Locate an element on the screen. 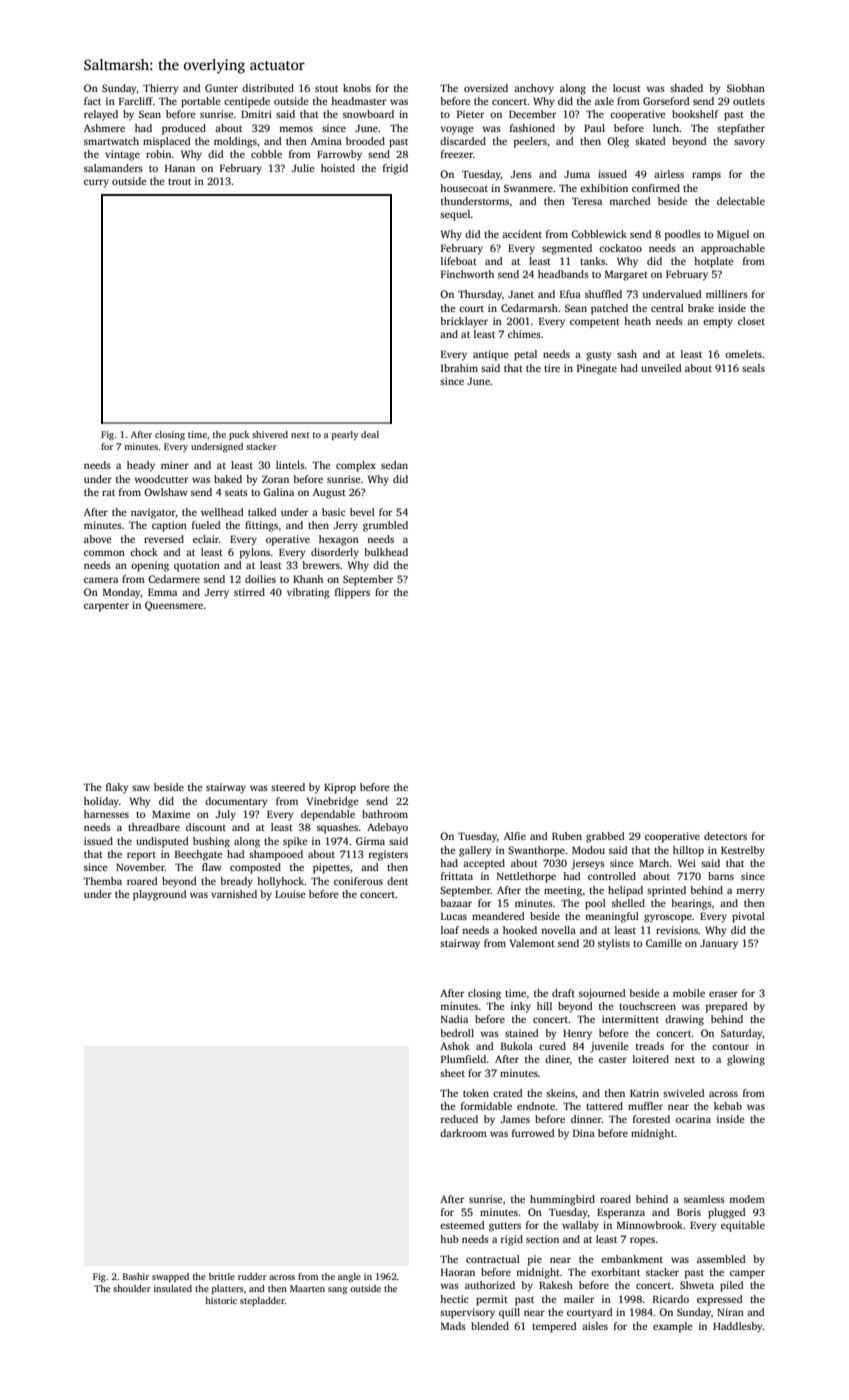 This screenshot has height=1400, width=849. swapped is located at coordinates (170, 1277).
